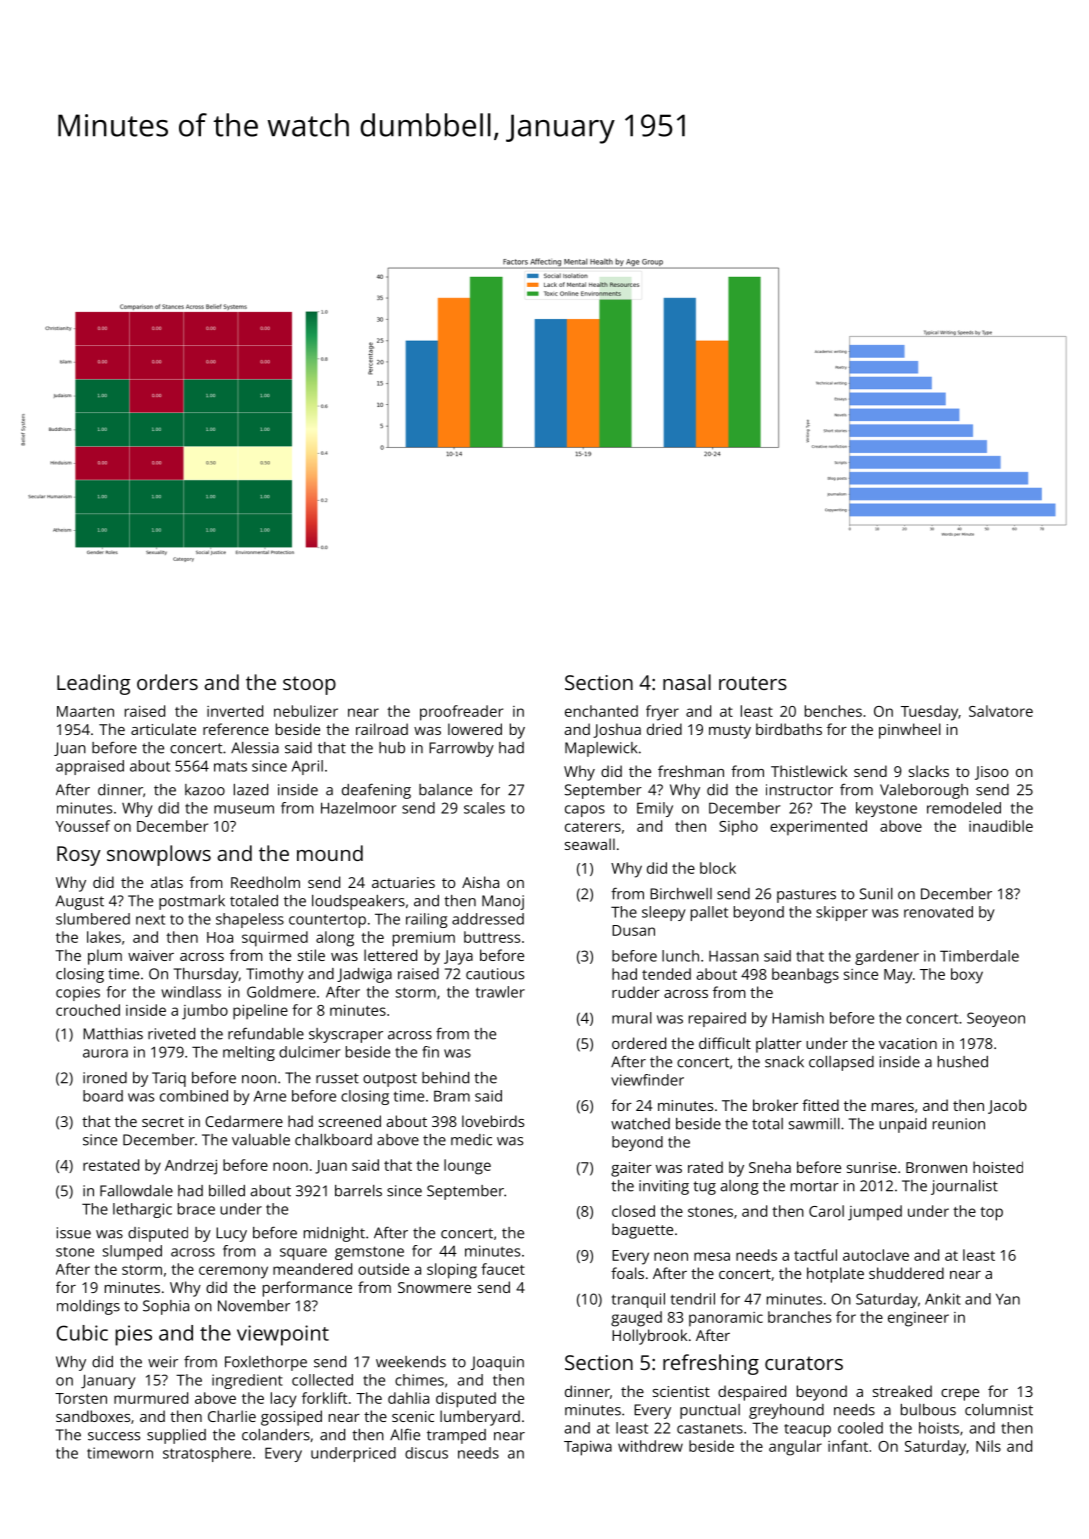 Image resolution: width=1089 pixels, height=1539 pixels. What do you see at coordinates (284, 1400) in the screenshot?
I see `lacy` at bounding box center [284, 1400].
